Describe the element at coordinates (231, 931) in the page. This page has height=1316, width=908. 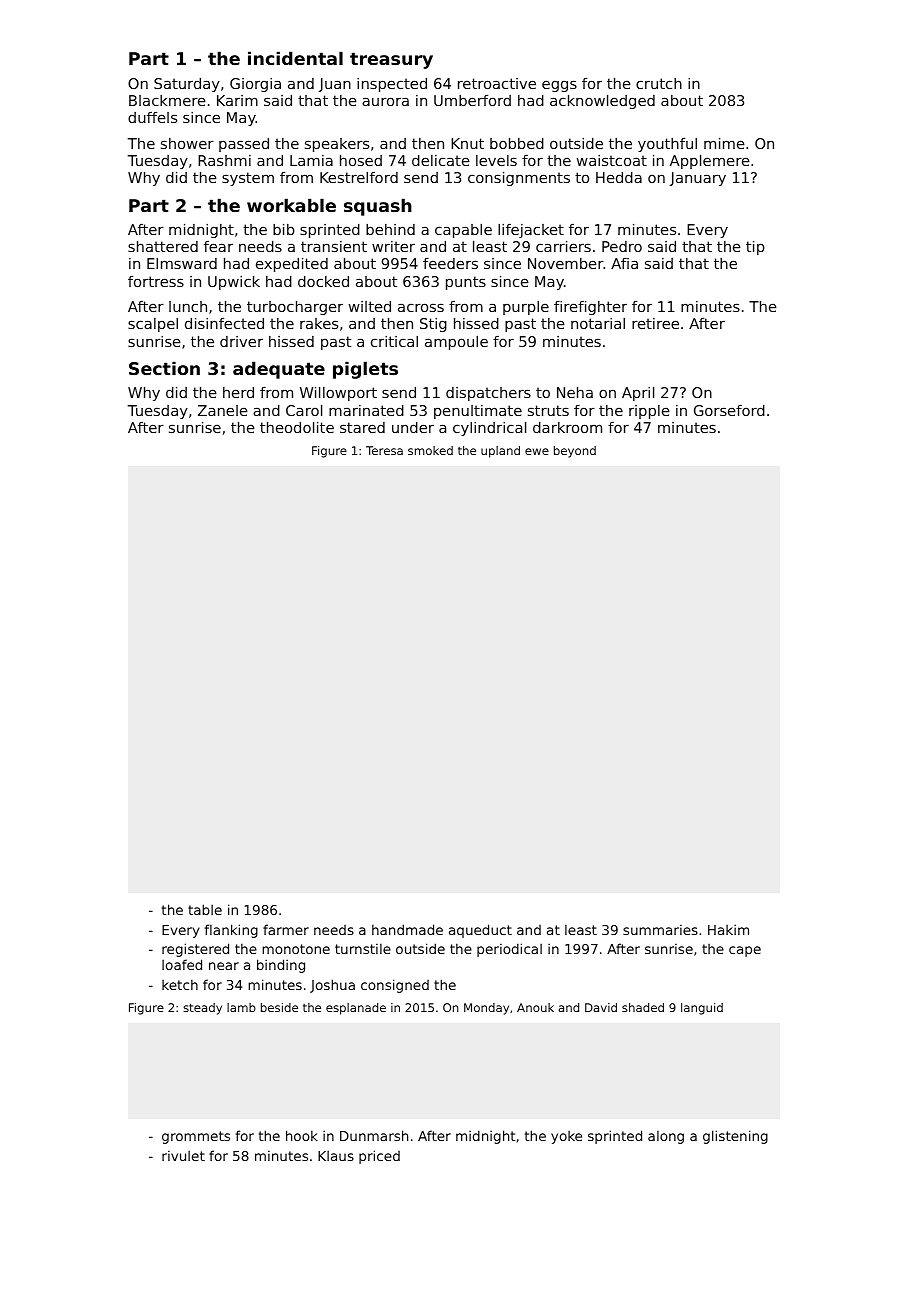
I see `flanking` at that location.
